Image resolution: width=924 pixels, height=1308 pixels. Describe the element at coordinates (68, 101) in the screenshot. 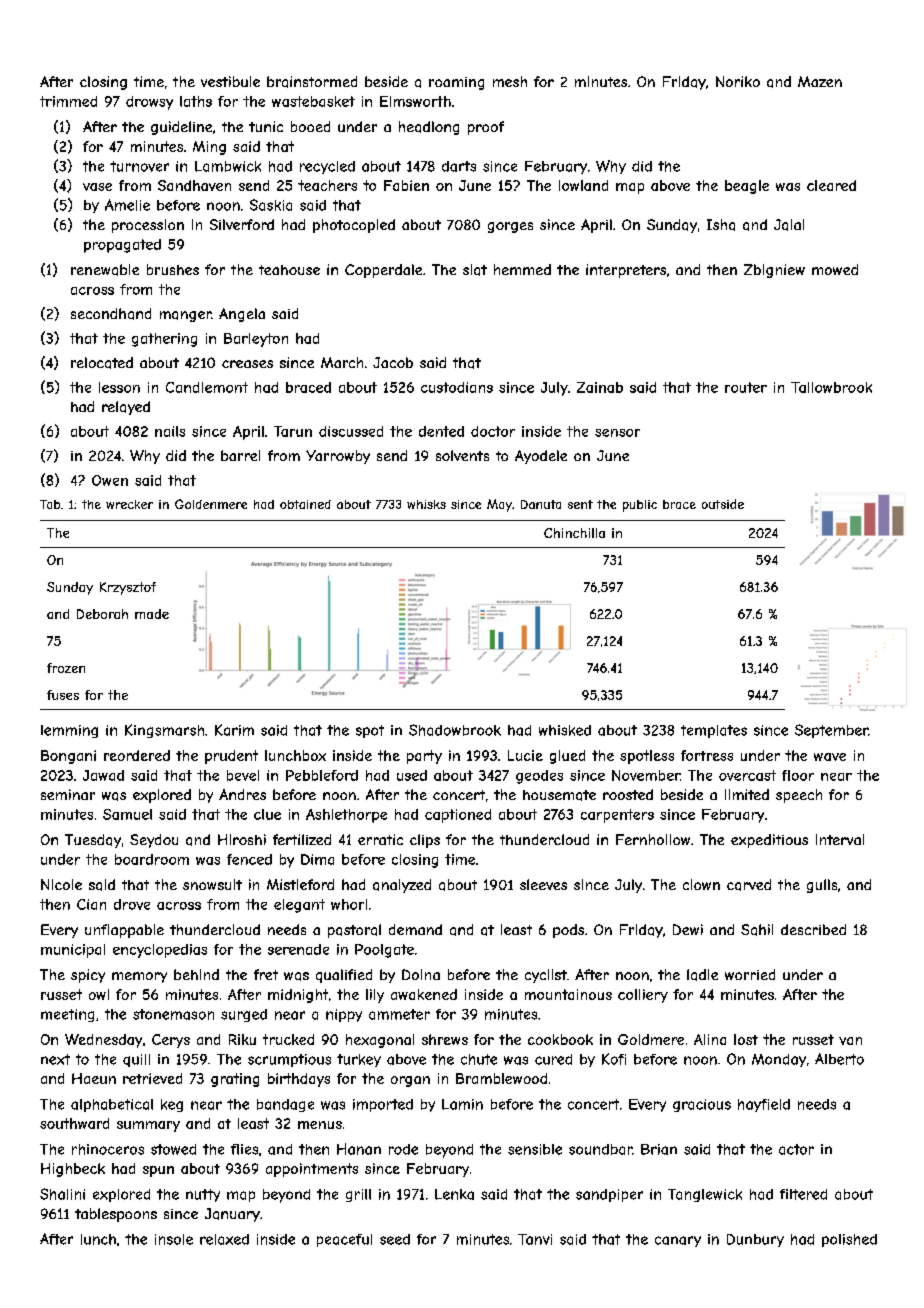

I see `trimmed` at that location.
